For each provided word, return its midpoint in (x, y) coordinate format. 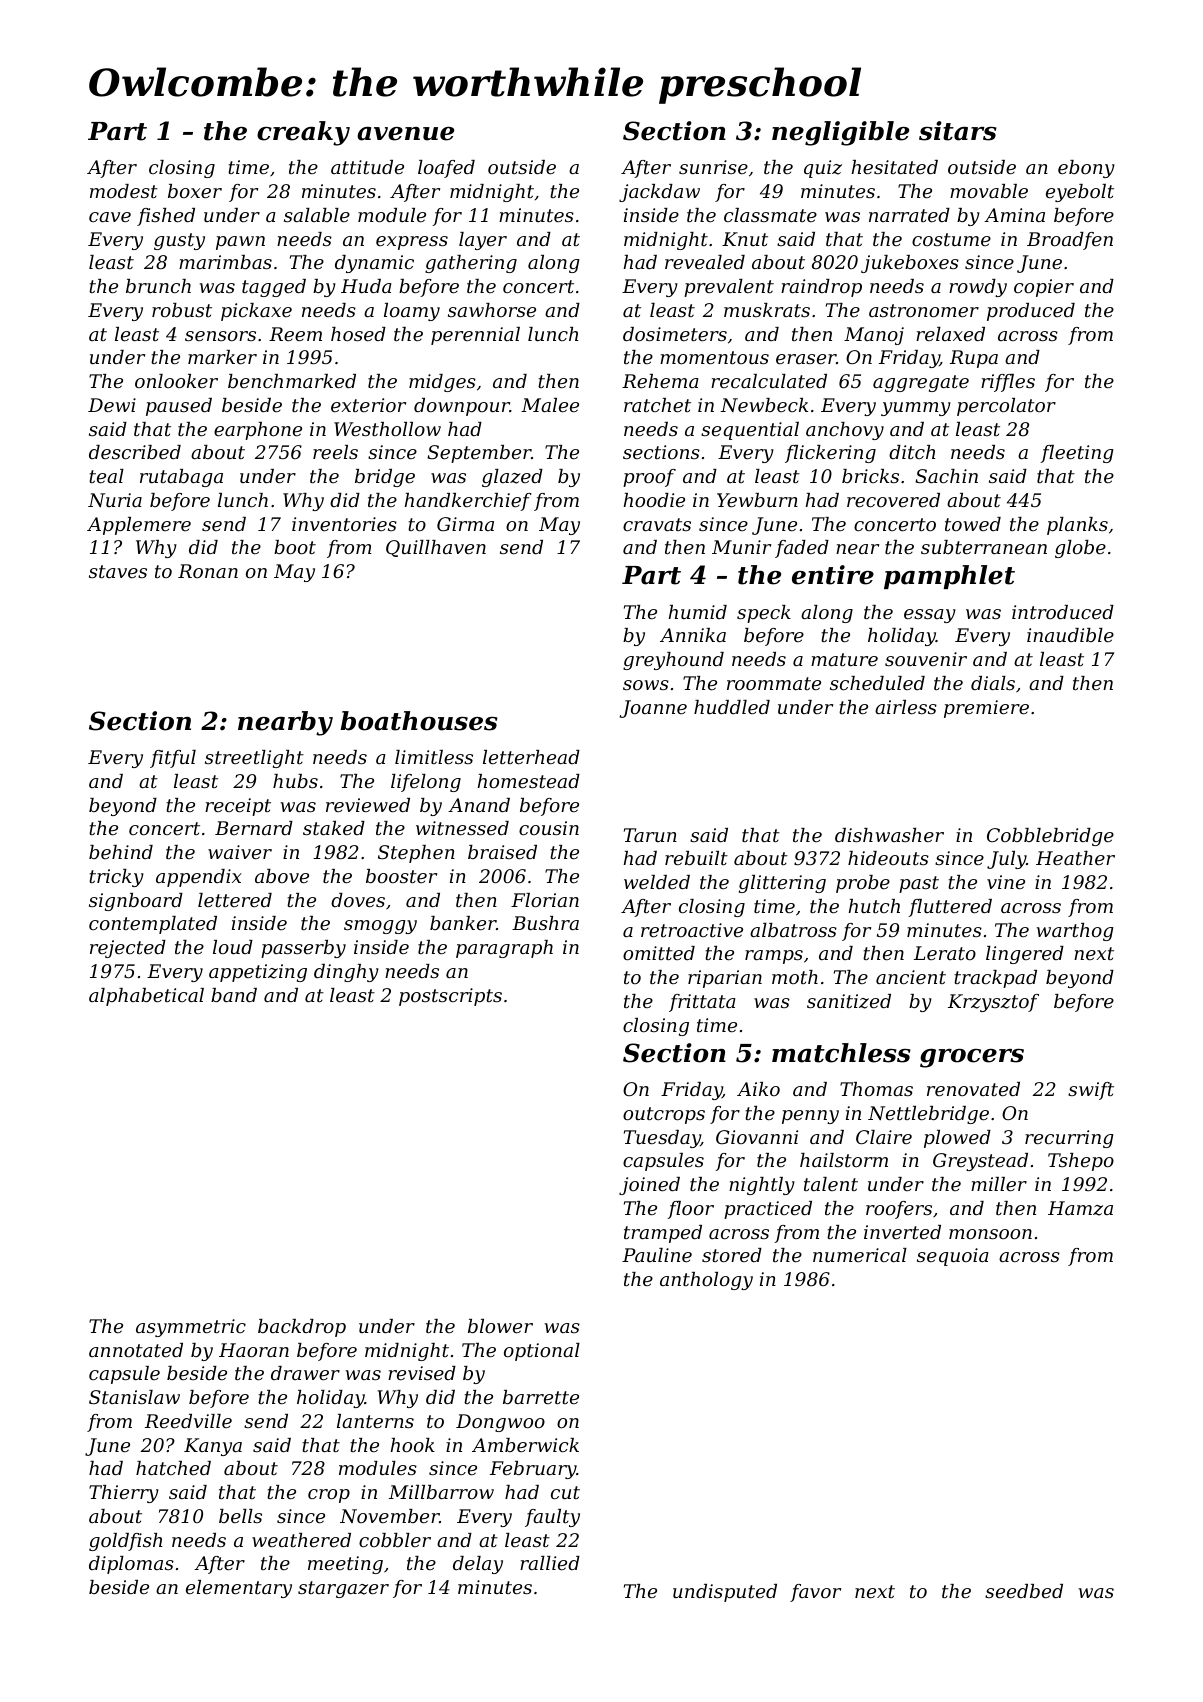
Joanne (653, 709)
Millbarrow (441, 1492)
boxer (195, 191)
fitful (173, 759)
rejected (128, 949)
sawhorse (492, 310)
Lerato (945, 953)
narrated (909, 215)
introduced (1063, 612)
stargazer (343, 1589)
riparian (725, 979)
